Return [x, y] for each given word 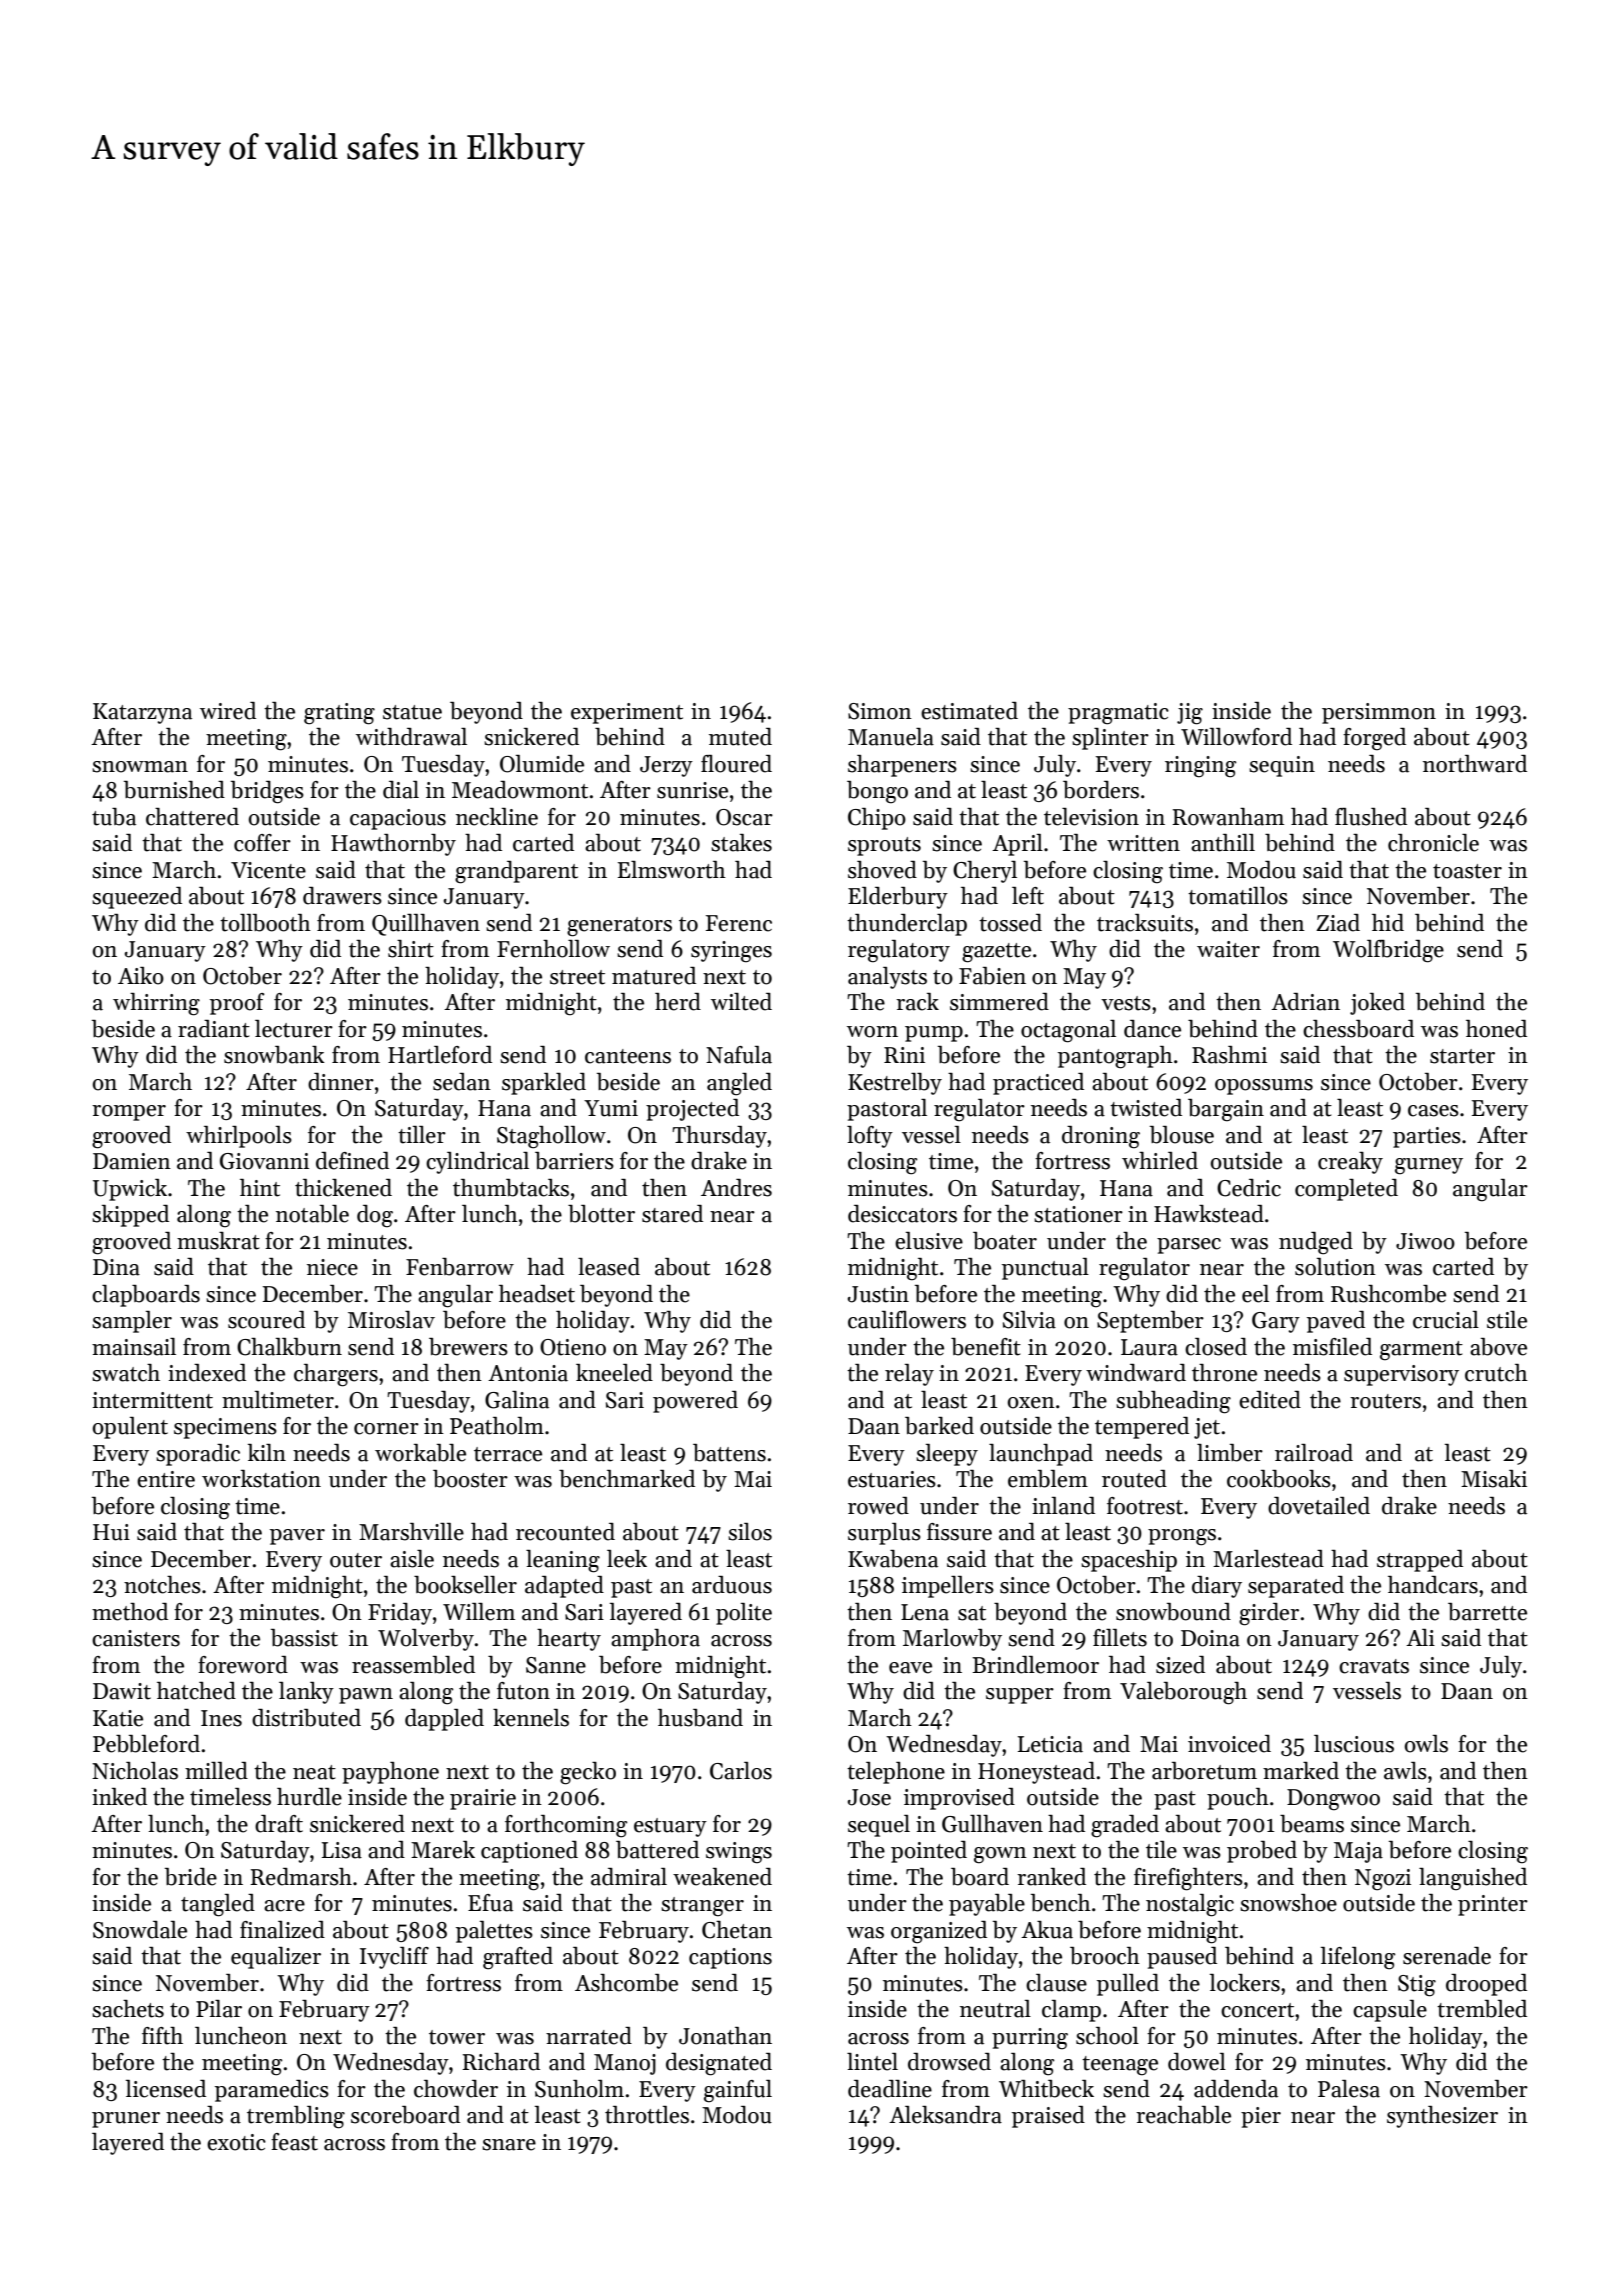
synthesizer [1442, 2117]
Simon [880, 711]
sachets [128, 2009]
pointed [929, 1852]
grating [339, 714]
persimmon [1379, 713]
